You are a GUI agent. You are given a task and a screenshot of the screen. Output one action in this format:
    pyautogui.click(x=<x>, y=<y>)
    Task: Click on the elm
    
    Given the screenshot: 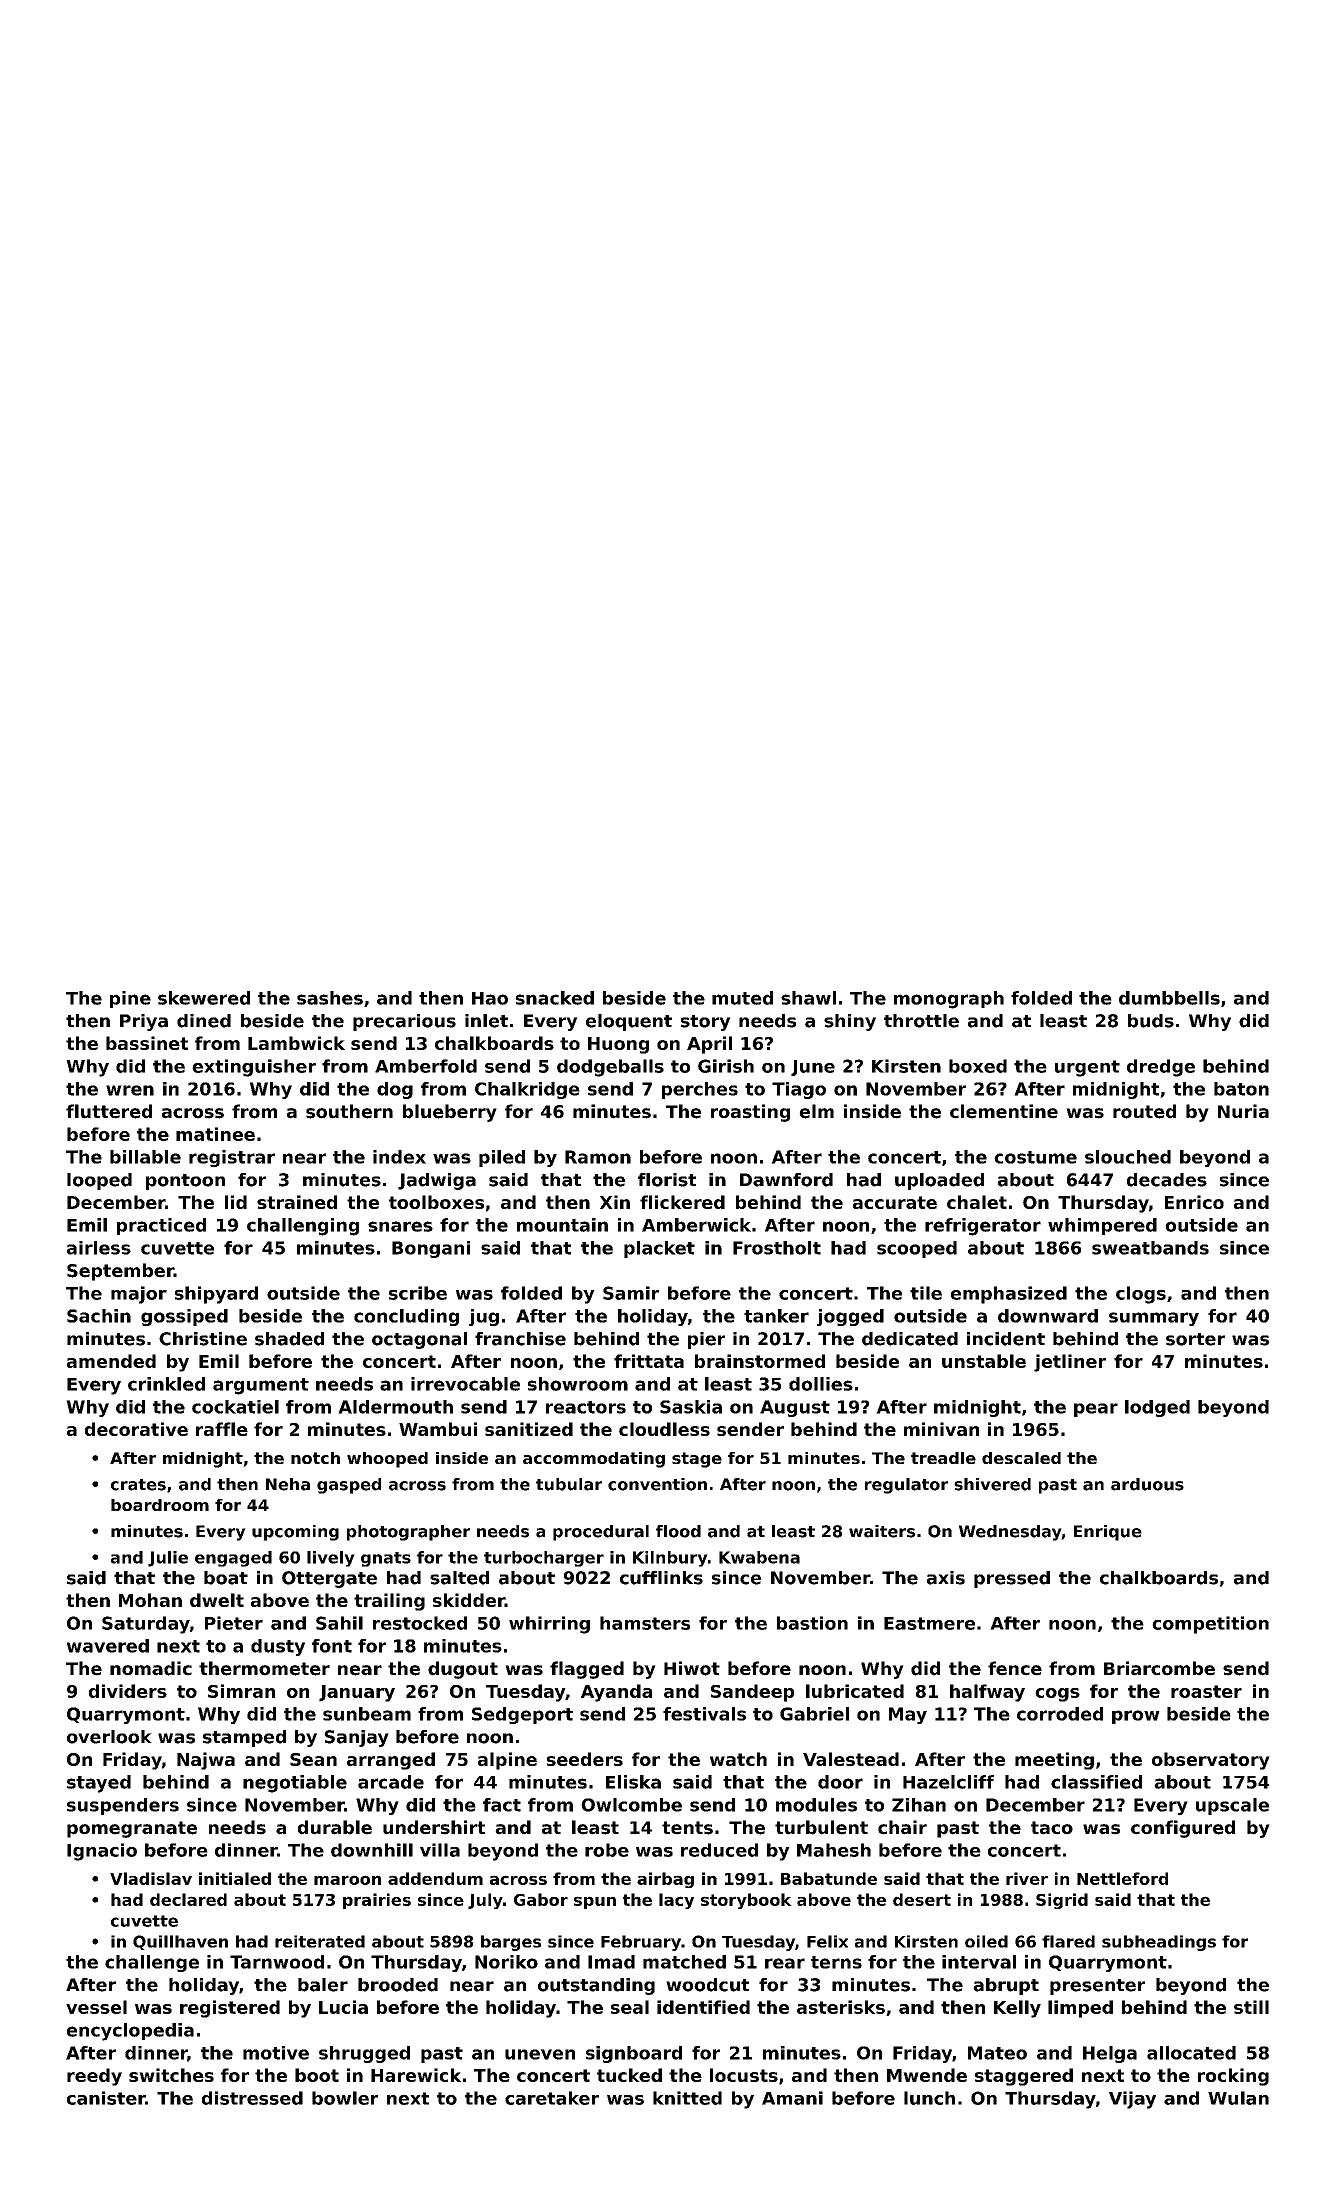 What is the action you would take?
    pyautogui.click(x=816, y=1111)
